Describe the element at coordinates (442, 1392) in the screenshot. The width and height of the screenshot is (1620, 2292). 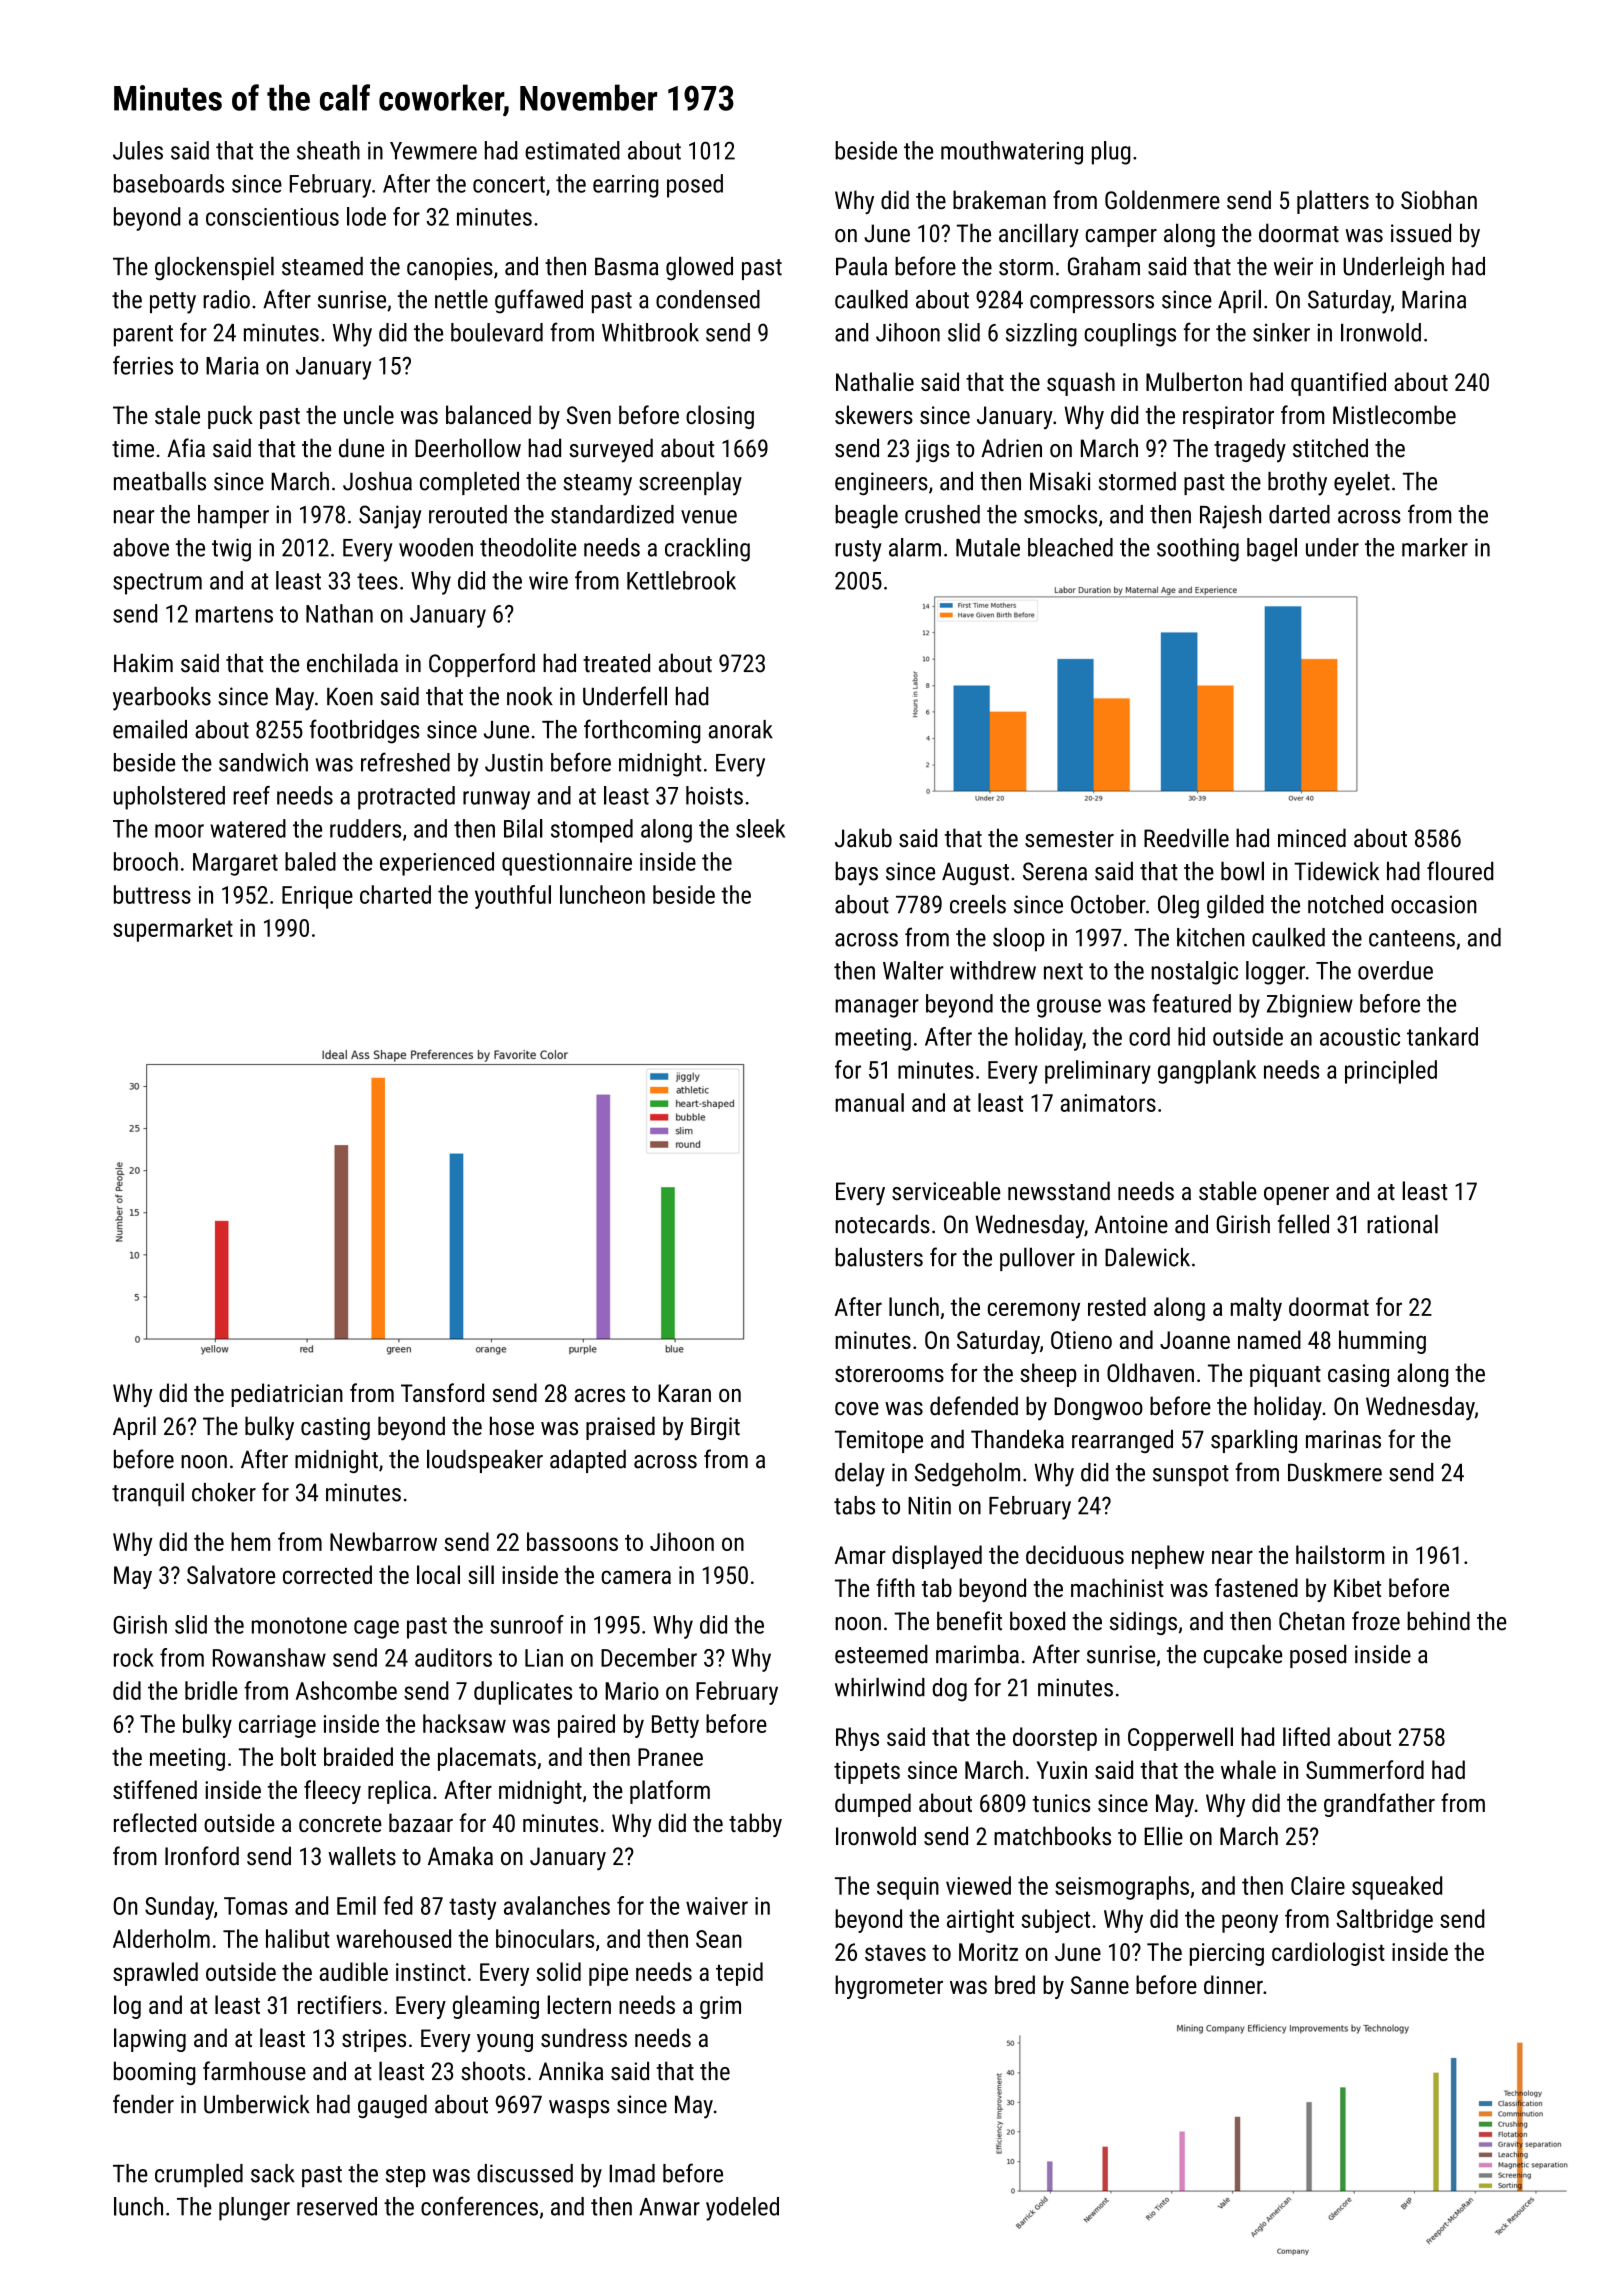
I see `Tansford` at that location.
